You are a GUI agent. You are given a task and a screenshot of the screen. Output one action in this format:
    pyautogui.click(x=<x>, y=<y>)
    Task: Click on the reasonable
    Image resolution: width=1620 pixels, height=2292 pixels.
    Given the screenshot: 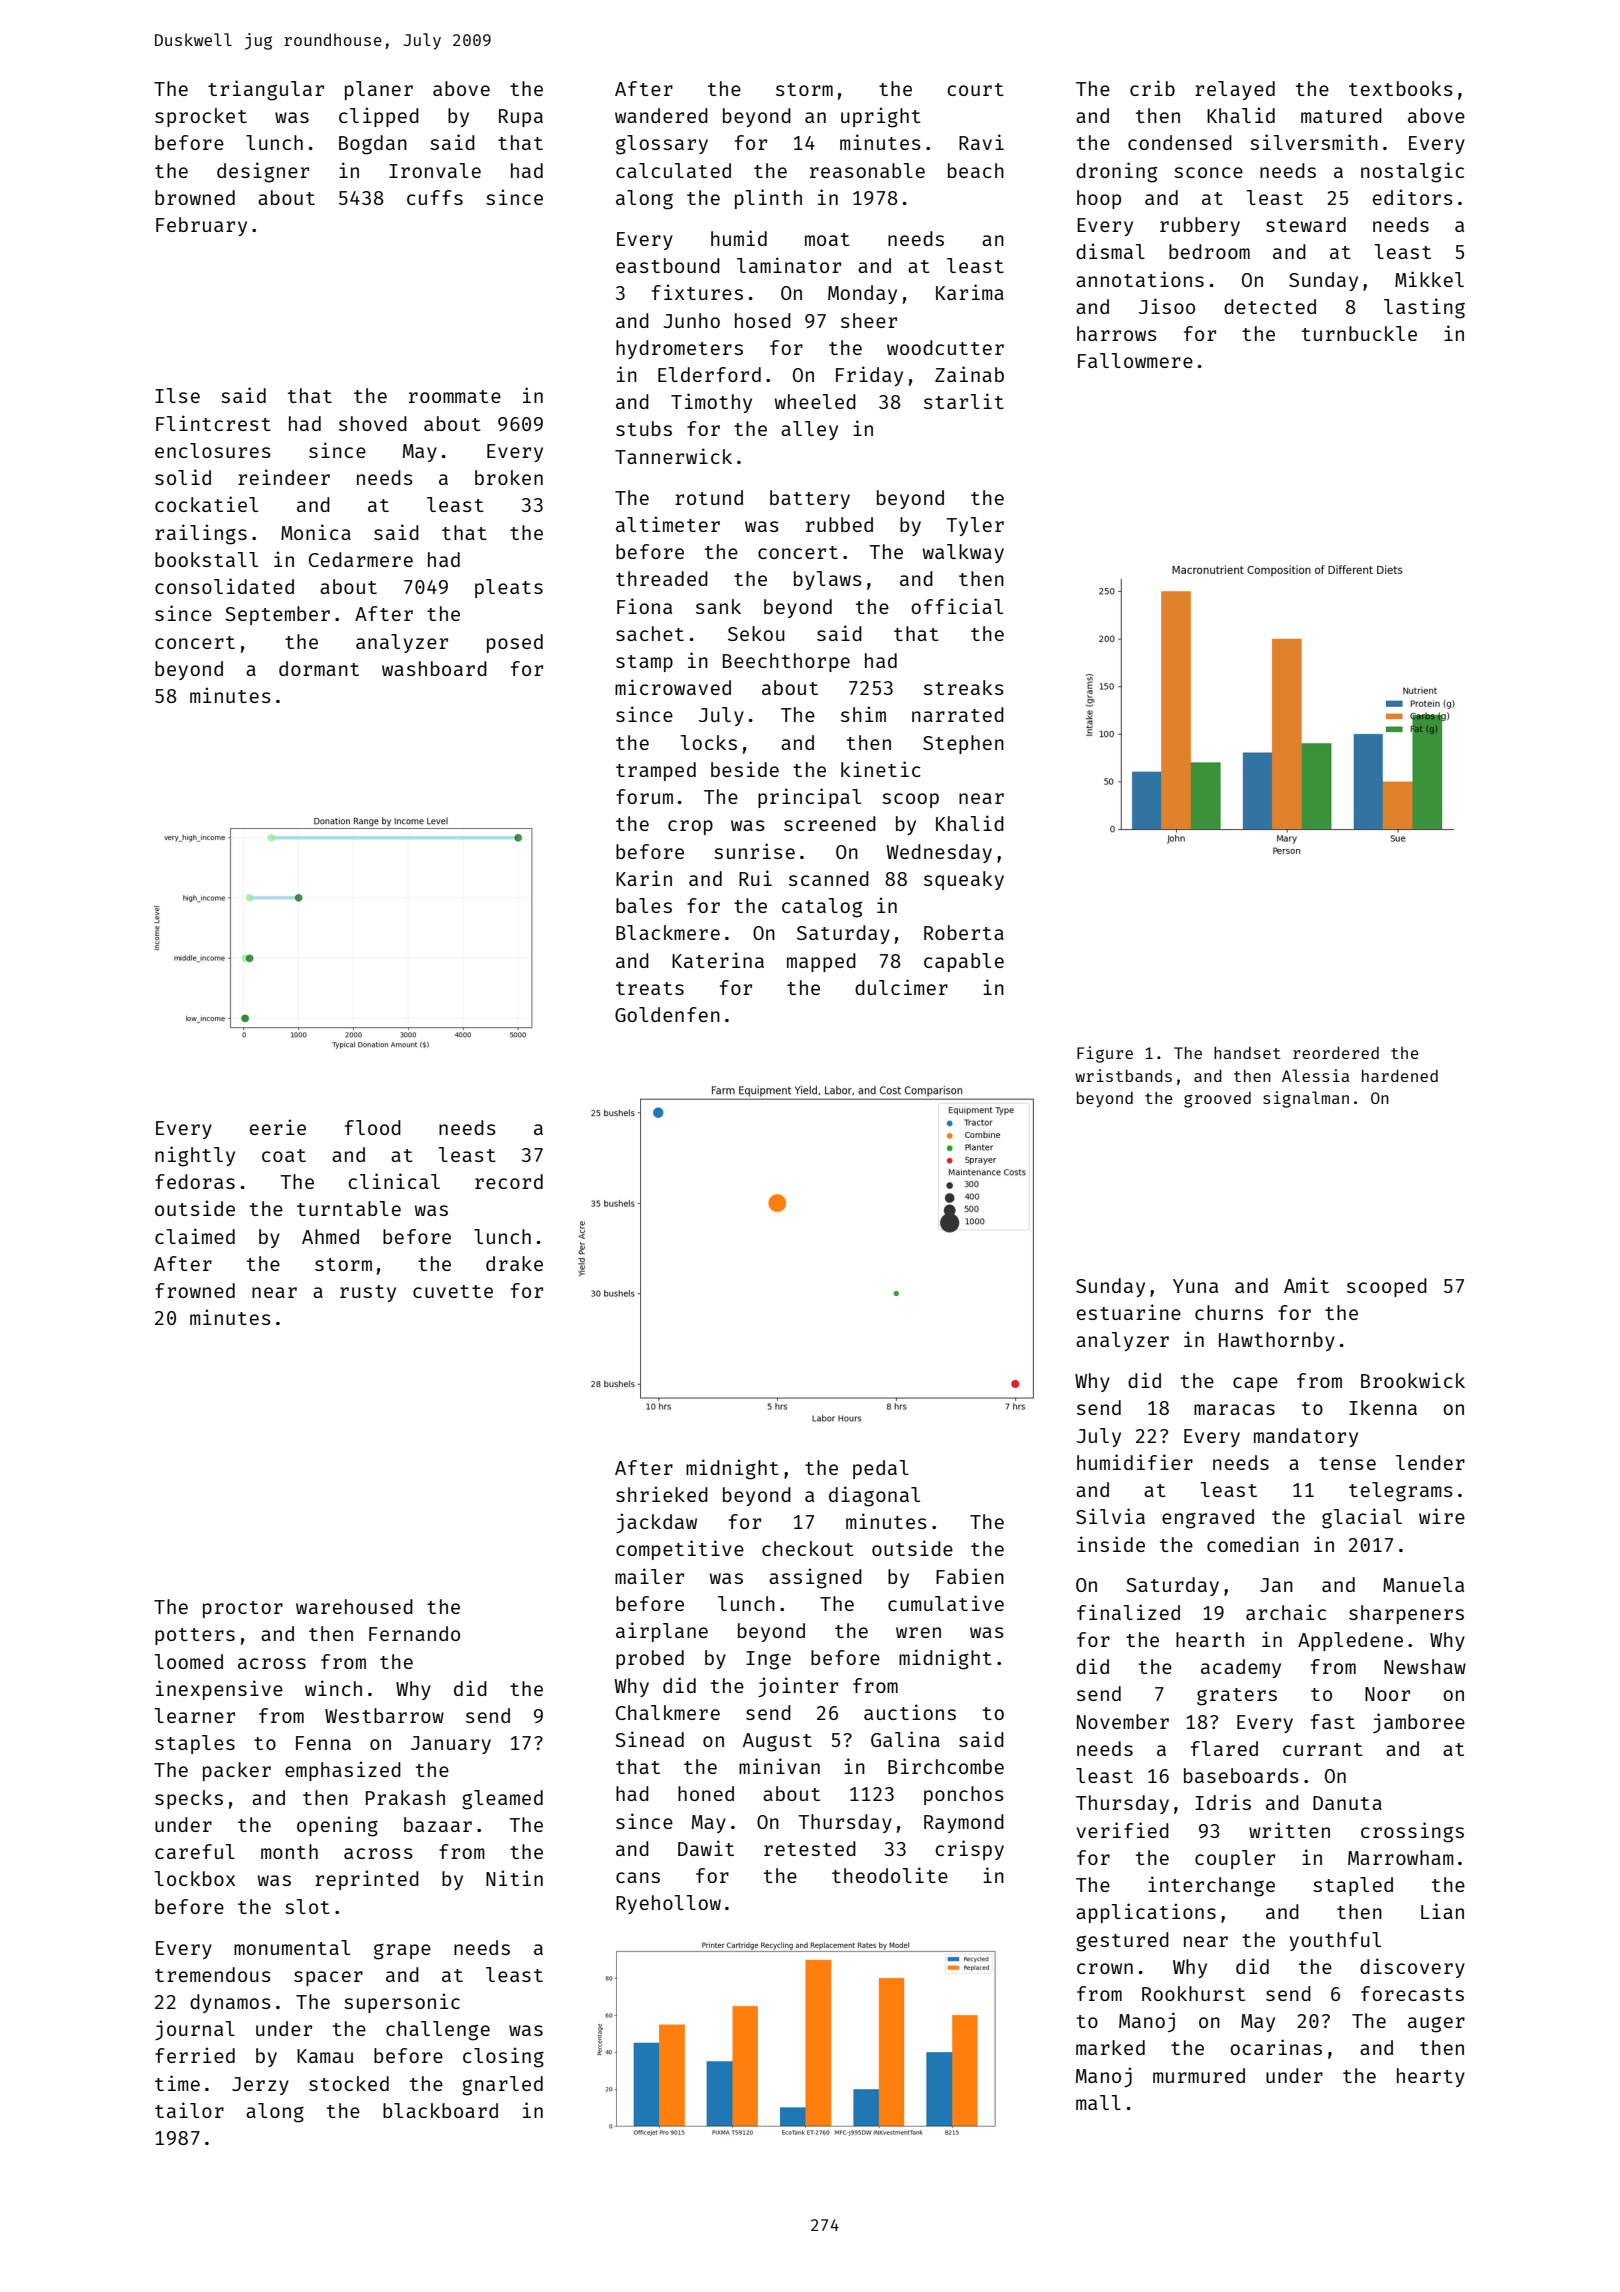 What is the action you would take?
    pyautogui.click(x=867, y=170)
